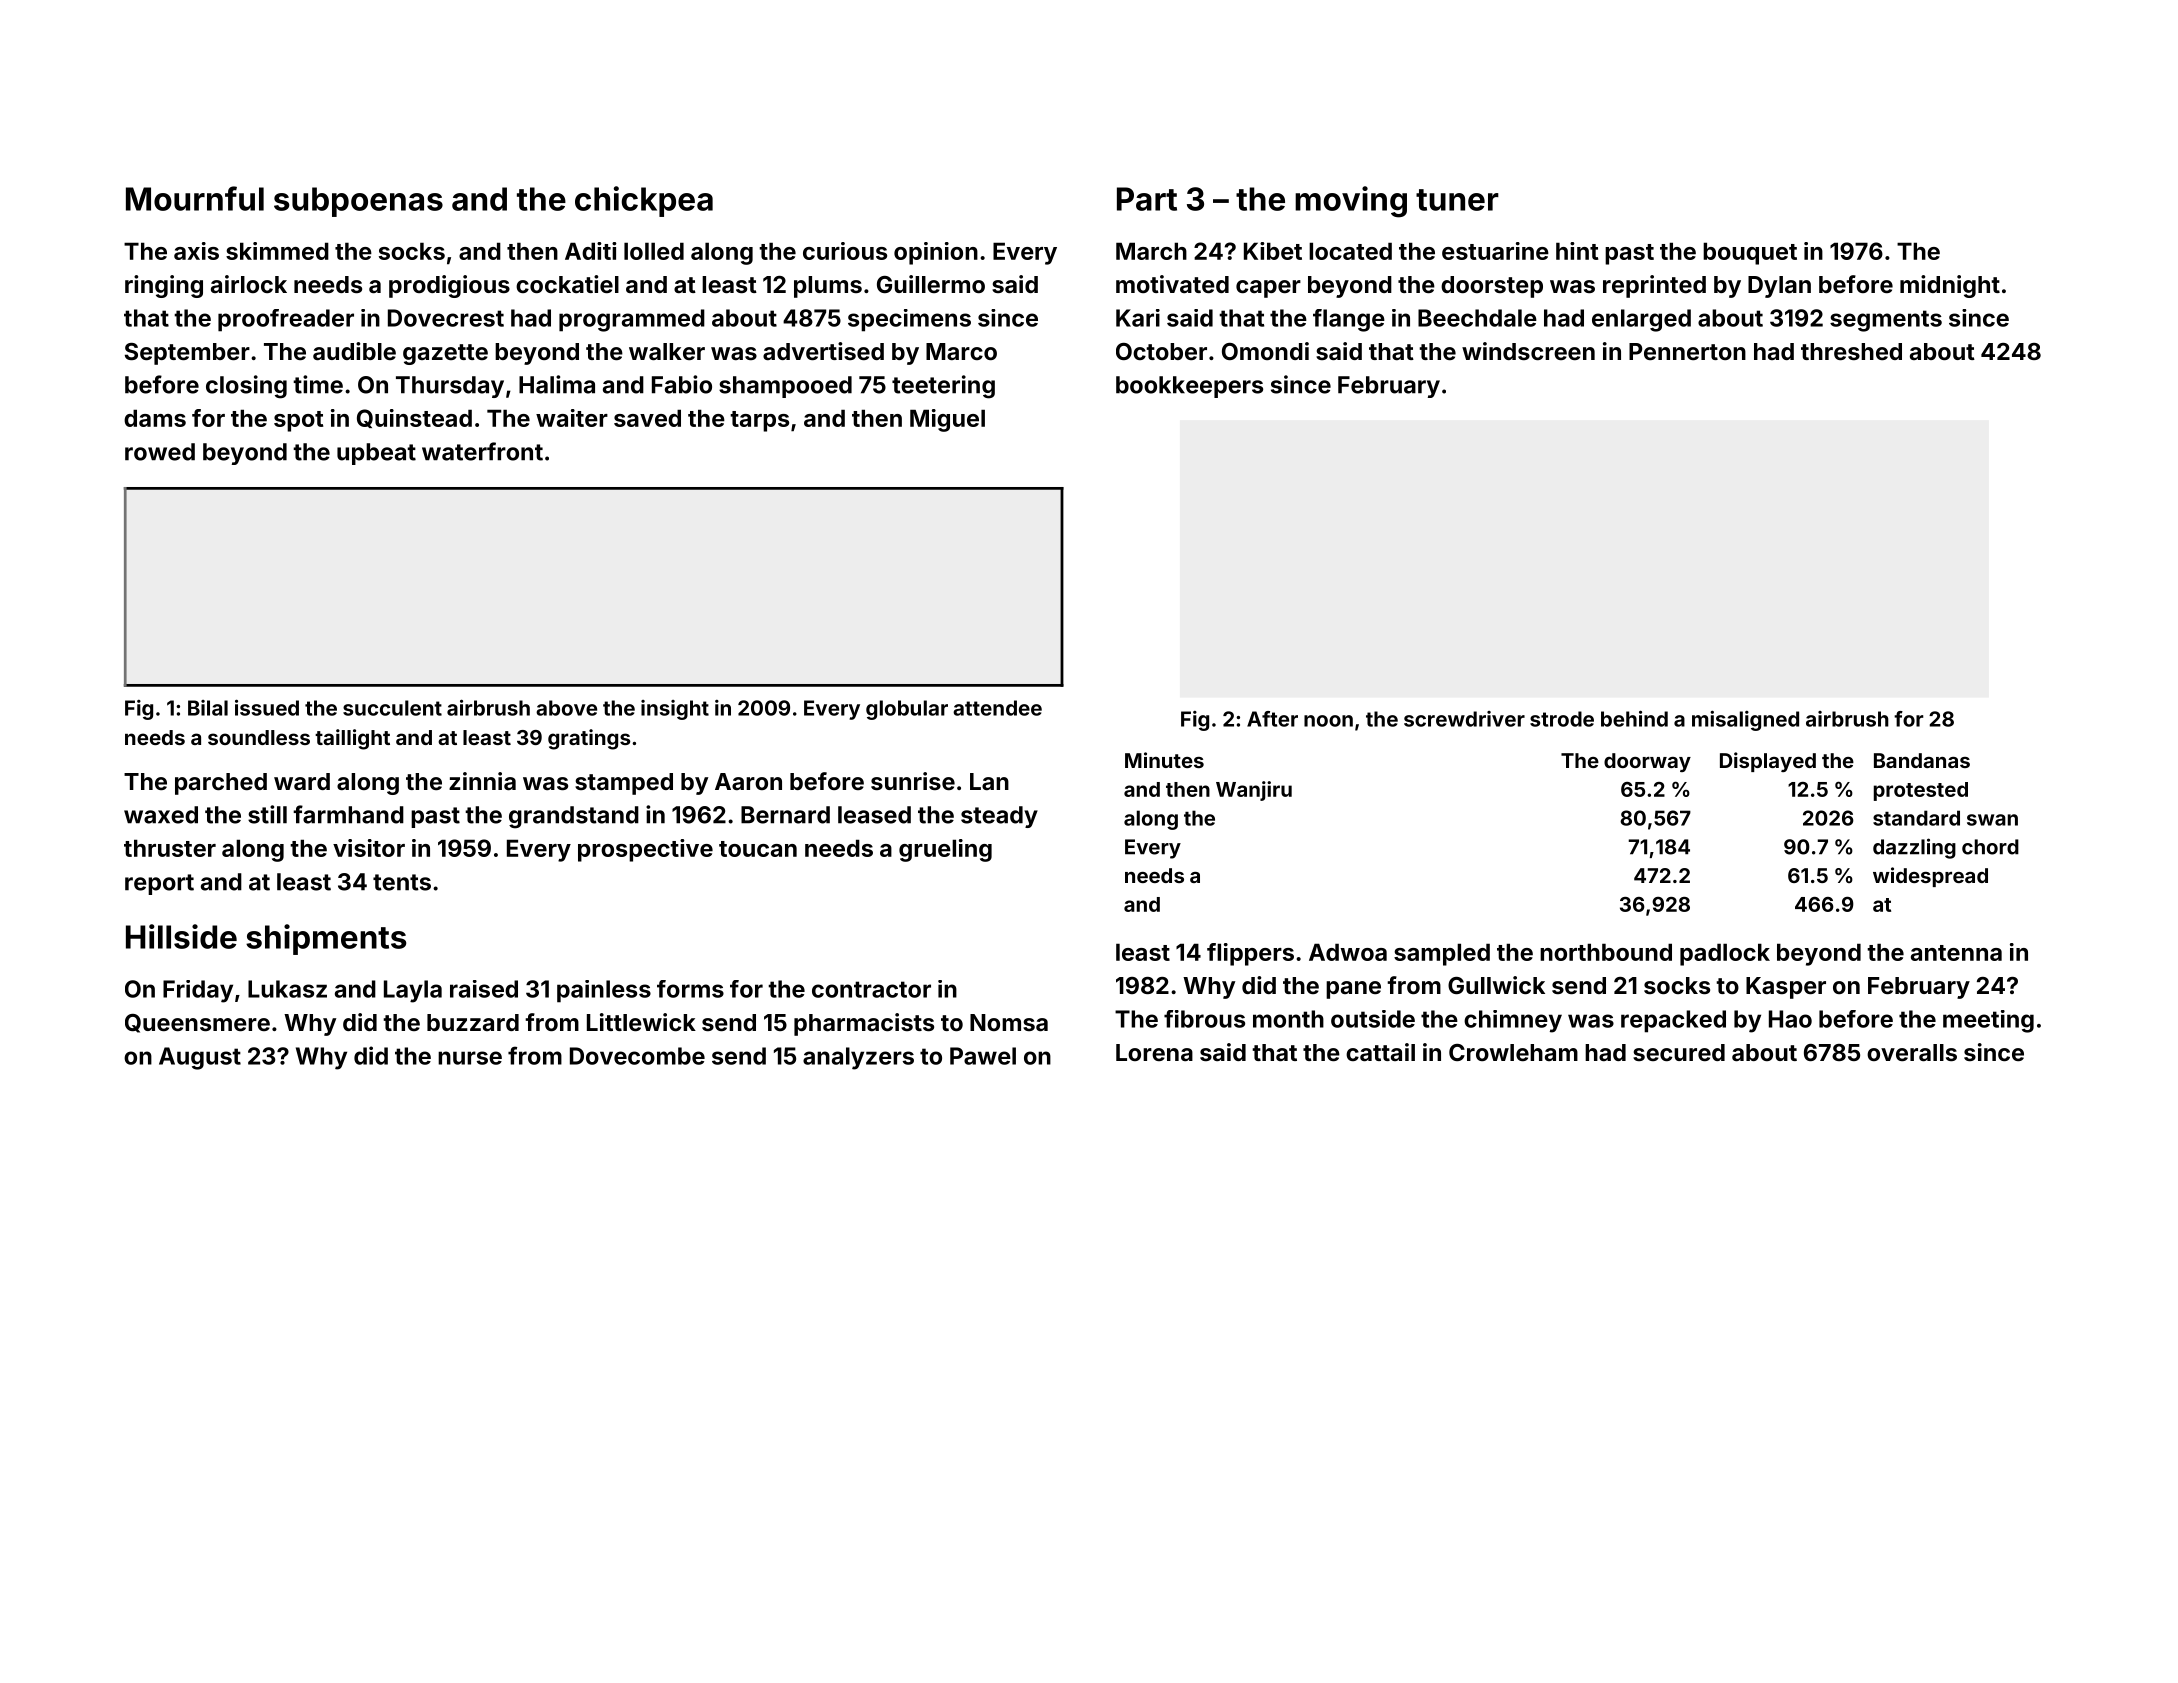 The image size is (2178, 1683). Describe the element at coordinates (181, 936) in the screenshot. I see `Hillside` at that location.
